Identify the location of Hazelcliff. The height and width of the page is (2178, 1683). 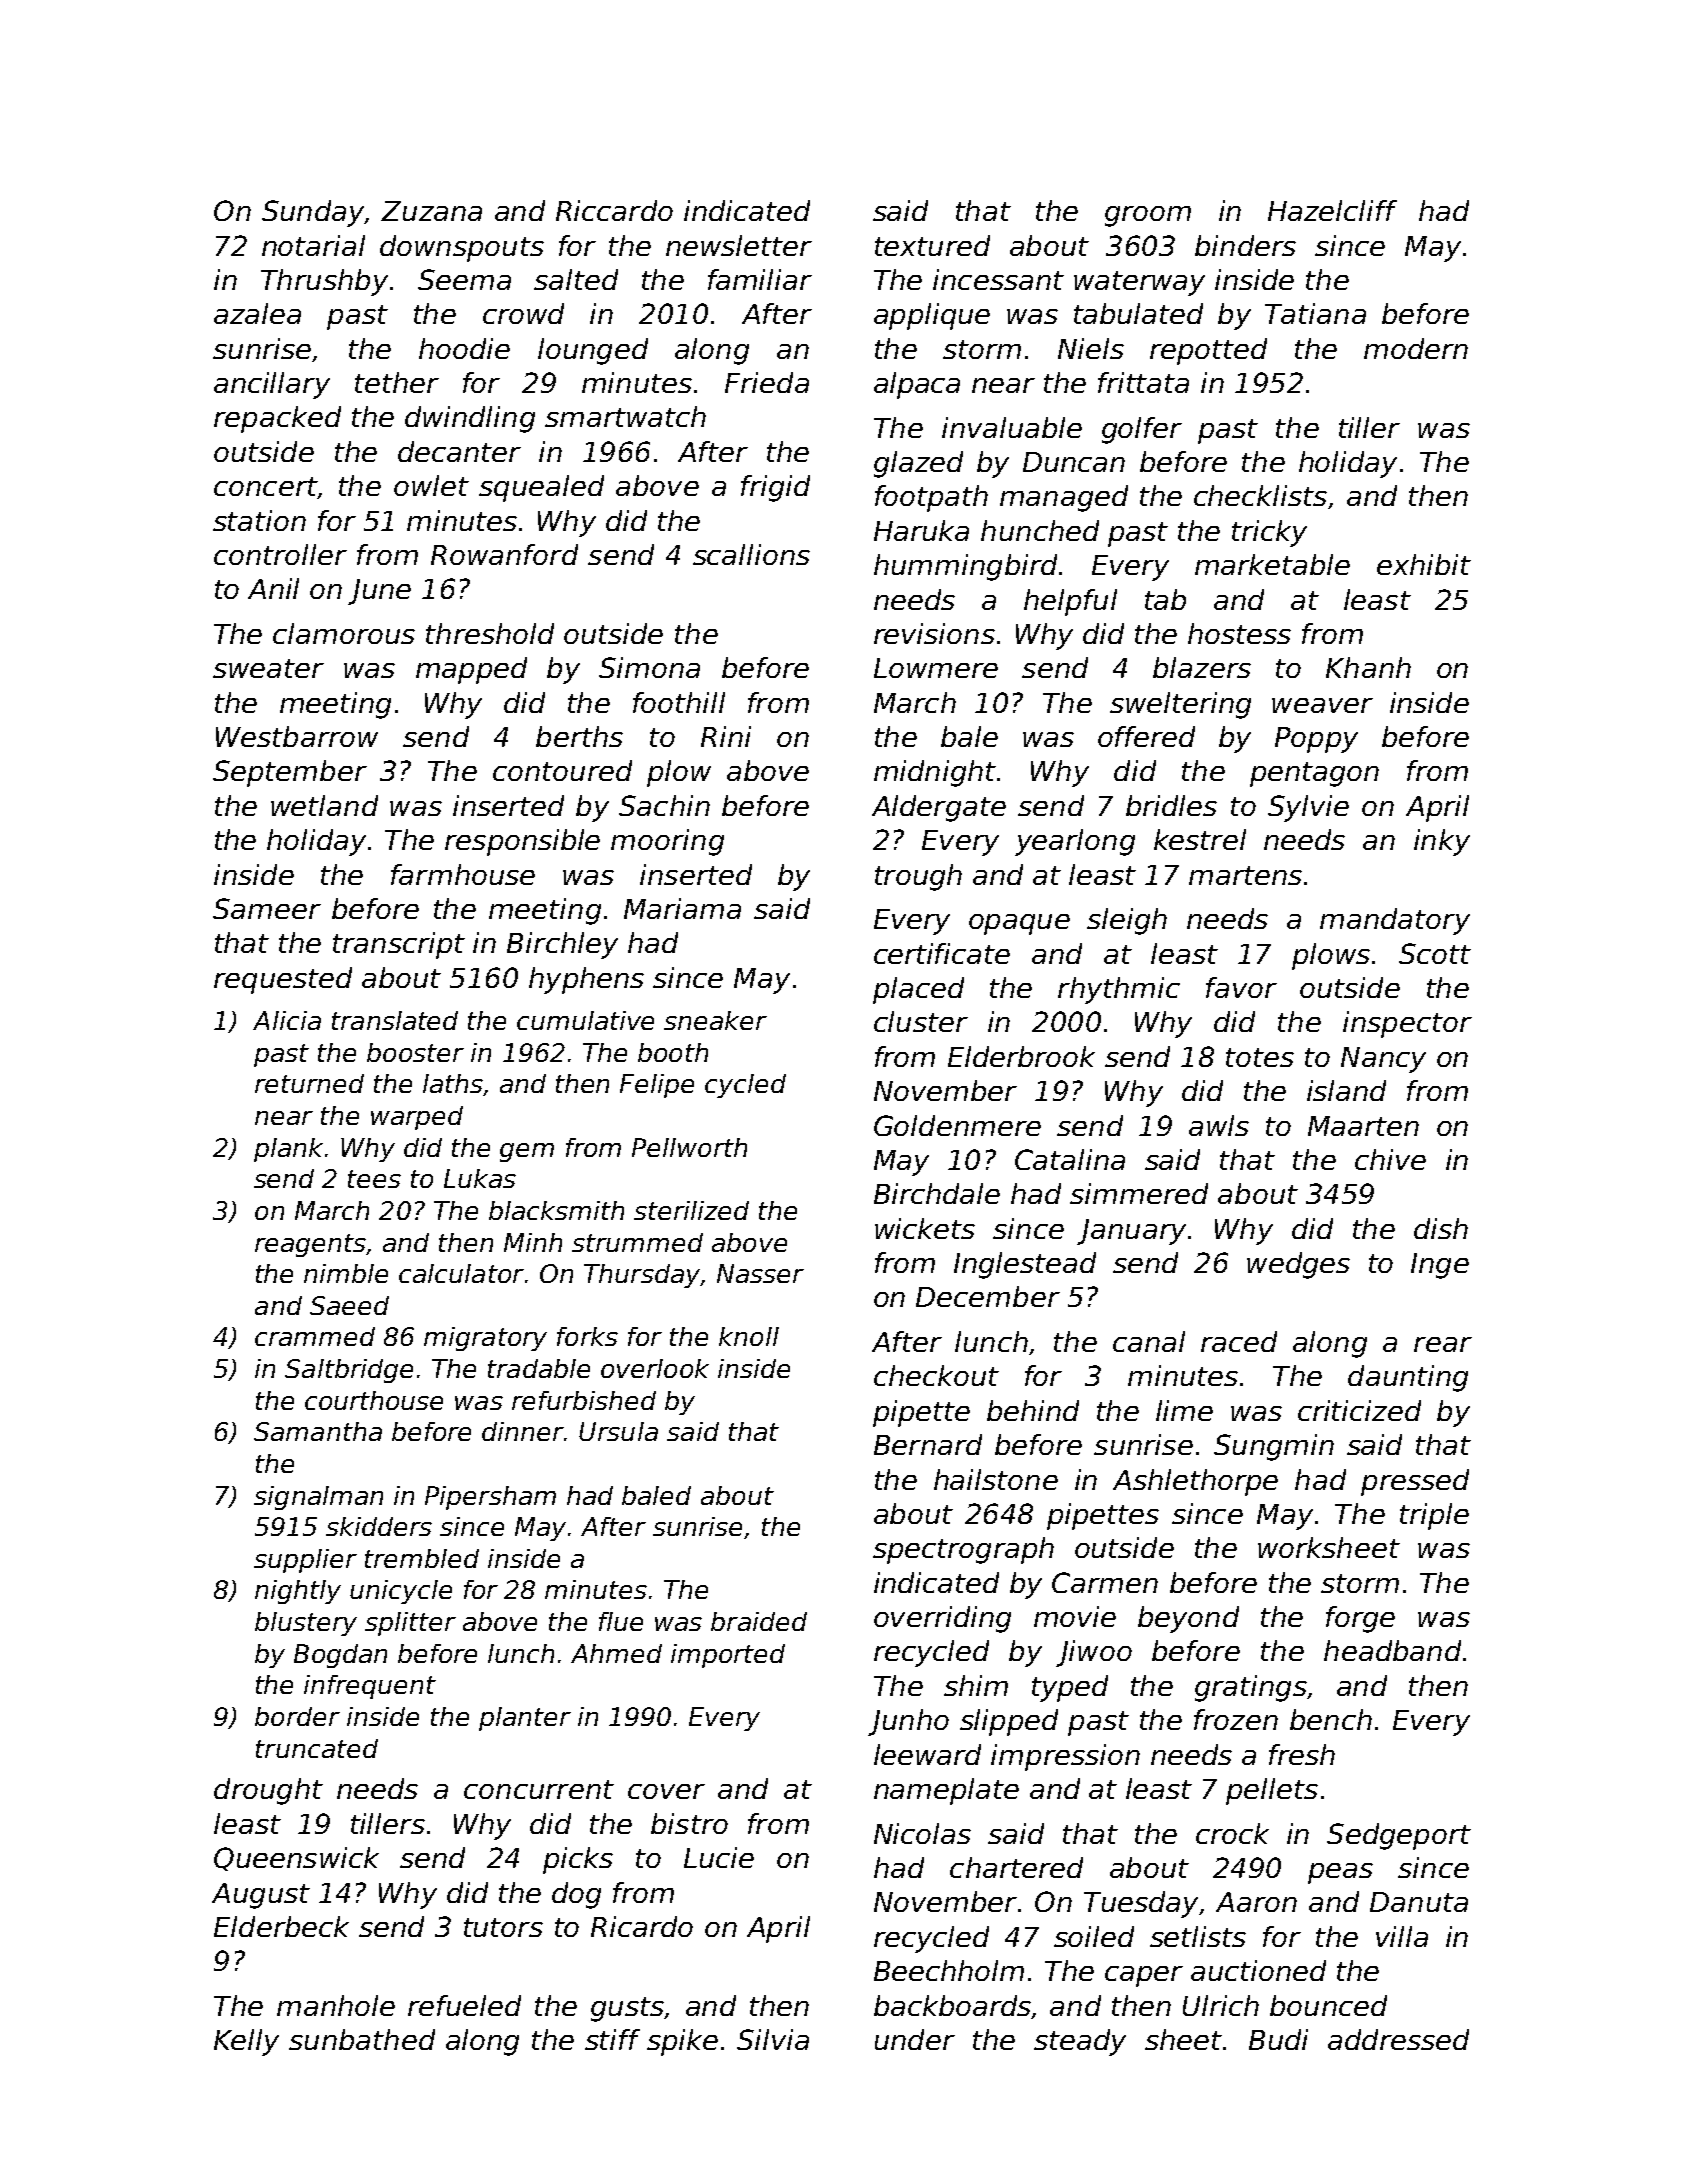
(1332, 210).
